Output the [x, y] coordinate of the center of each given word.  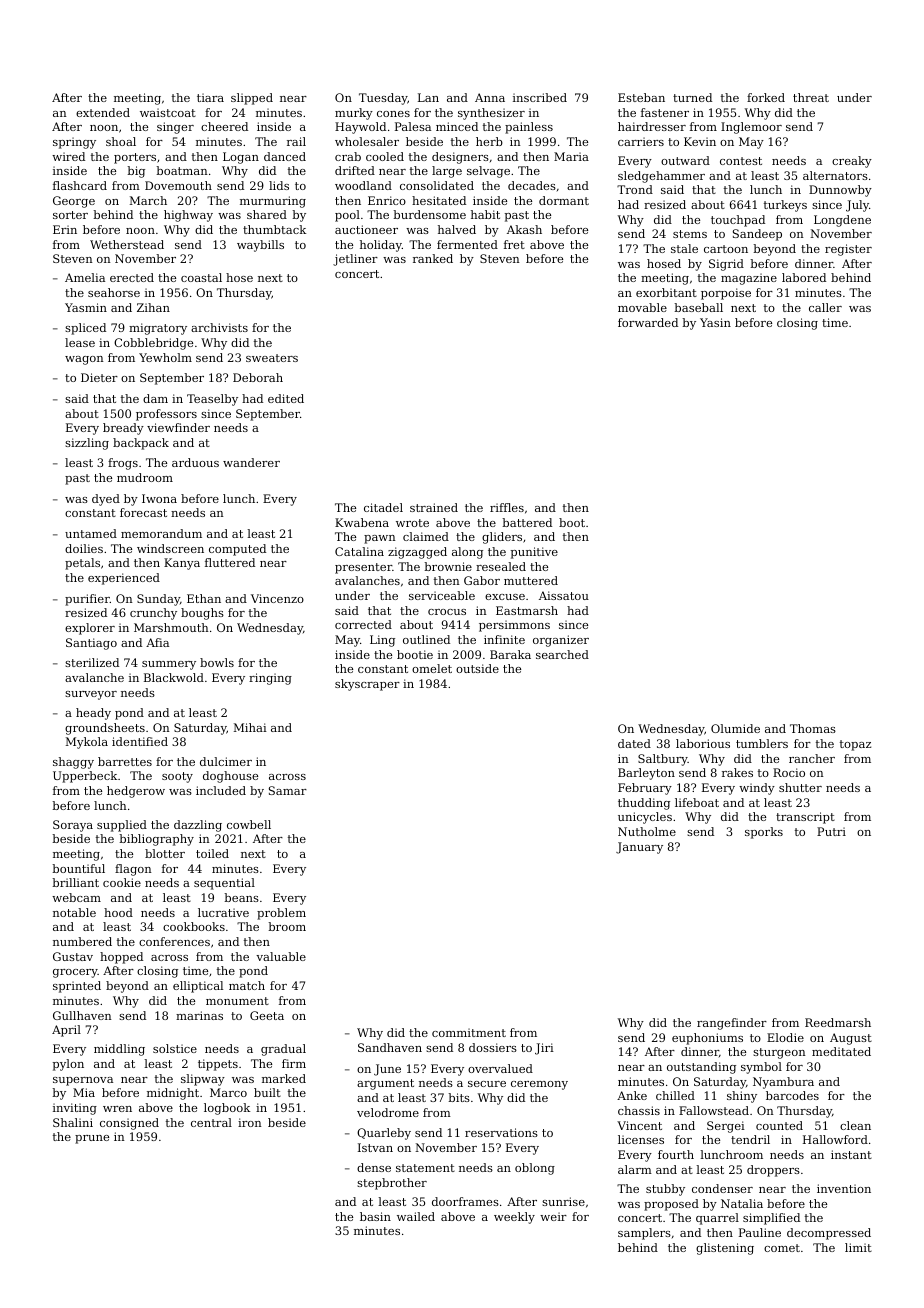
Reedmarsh [838, 1022]
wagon [84, 360]
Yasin [715, 322]
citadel [383, 507]
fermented [467, 244]
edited [286, 398]
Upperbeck [85, 777]
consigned [129, 1124]
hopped [121, 958]
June [387, 1070]
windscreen [170, 548]
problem [281, 914]
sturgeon [779, 1053]
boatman [182, 170]
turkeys [785, 206]
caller [825, 307]
